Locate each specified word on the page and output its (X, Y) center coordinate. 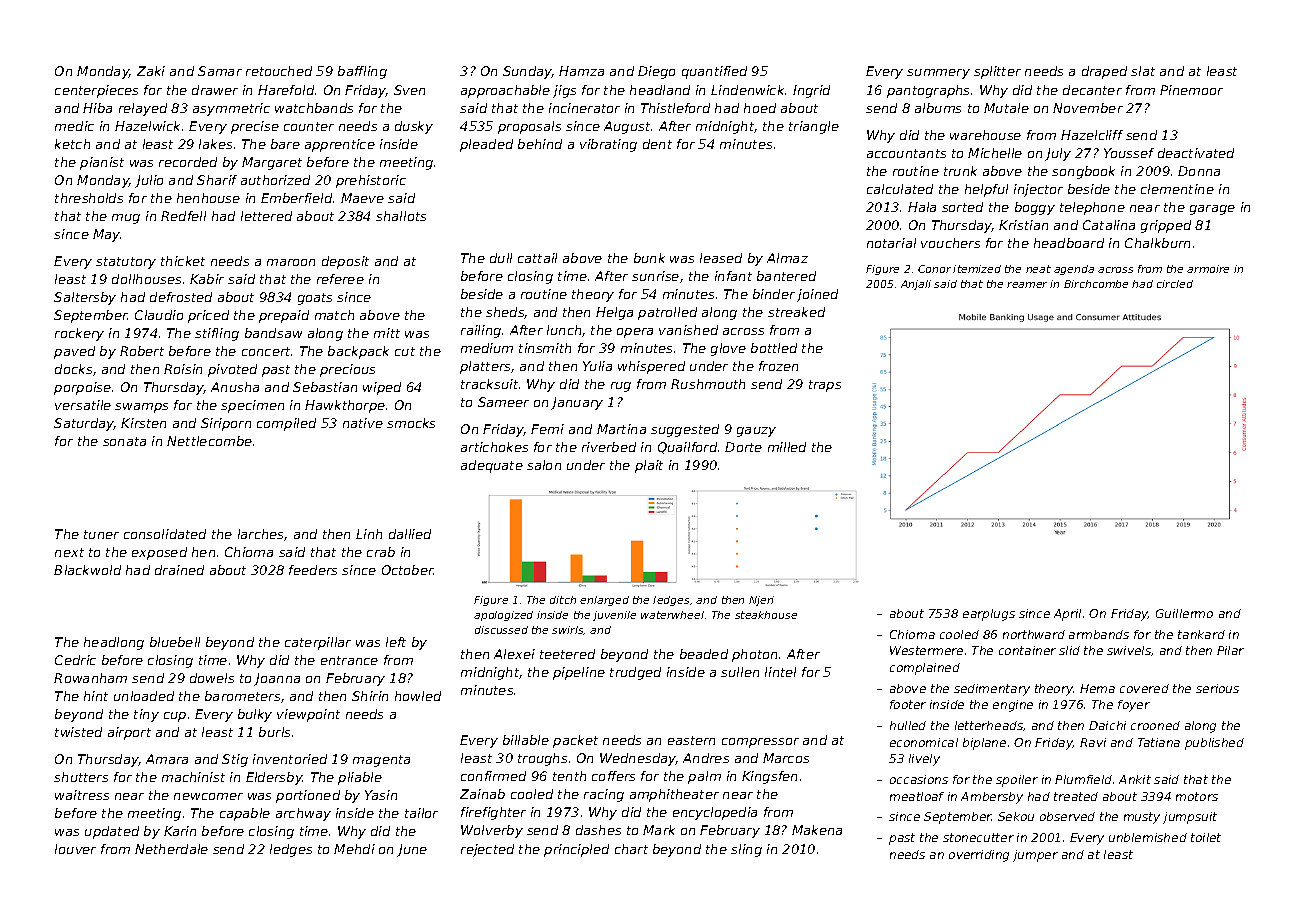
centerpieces (96, 91)
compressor (760, 743)
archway (303, 814)
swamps (141, 408)
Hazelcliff (1092, 135)
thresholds (89, 198)
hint (96, 696)
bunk (649, 258)
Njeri (761, 601)
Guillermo (1184, 613)
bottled (774, 348)
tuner (101, 534)
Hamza (581, 71)
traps (825, 386)
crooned (1155, 725)
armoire (1208, 269)
